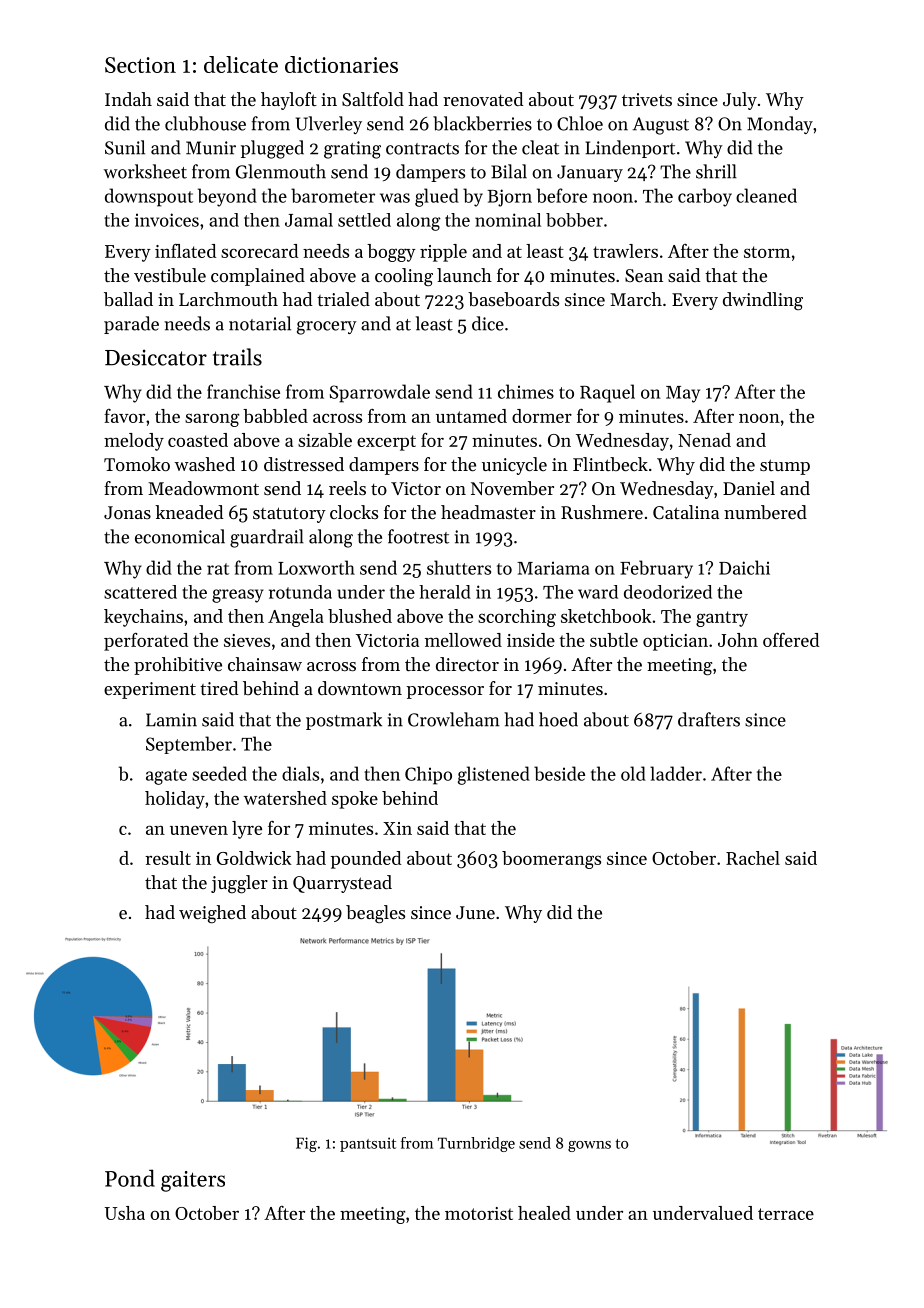 This document has width=924, height=1308. What do you see at coordinates (676, 773) in the document?
I see `ladder` at bounding box center [676, 773].
